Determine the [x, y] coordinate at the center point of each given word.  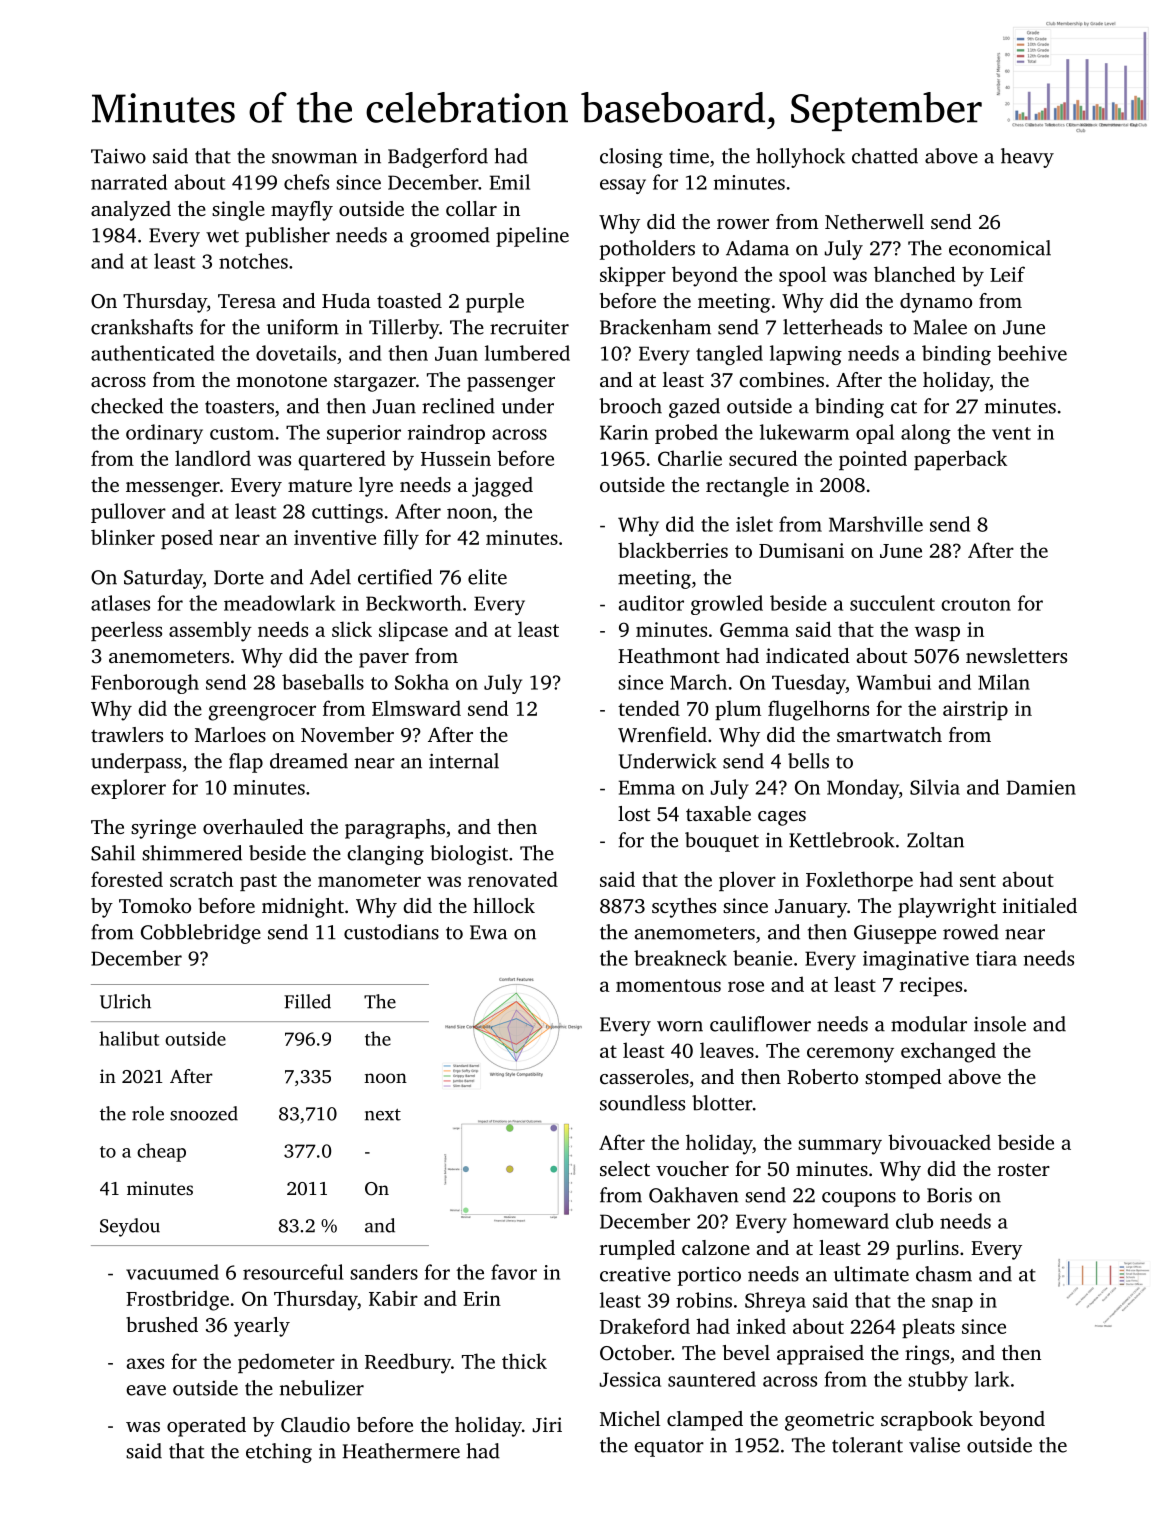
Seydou [130, 1227]
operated [206, 1427]
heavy [1027, 158]
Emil [510, 182]
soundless [642, 1103]
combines [781, 379]
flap [246, 763]
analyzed [131, 211]
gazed [694, 408]
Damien [1041, 787]
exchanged [948, 1052]
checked [127, 406]
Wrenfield [662, 735]
